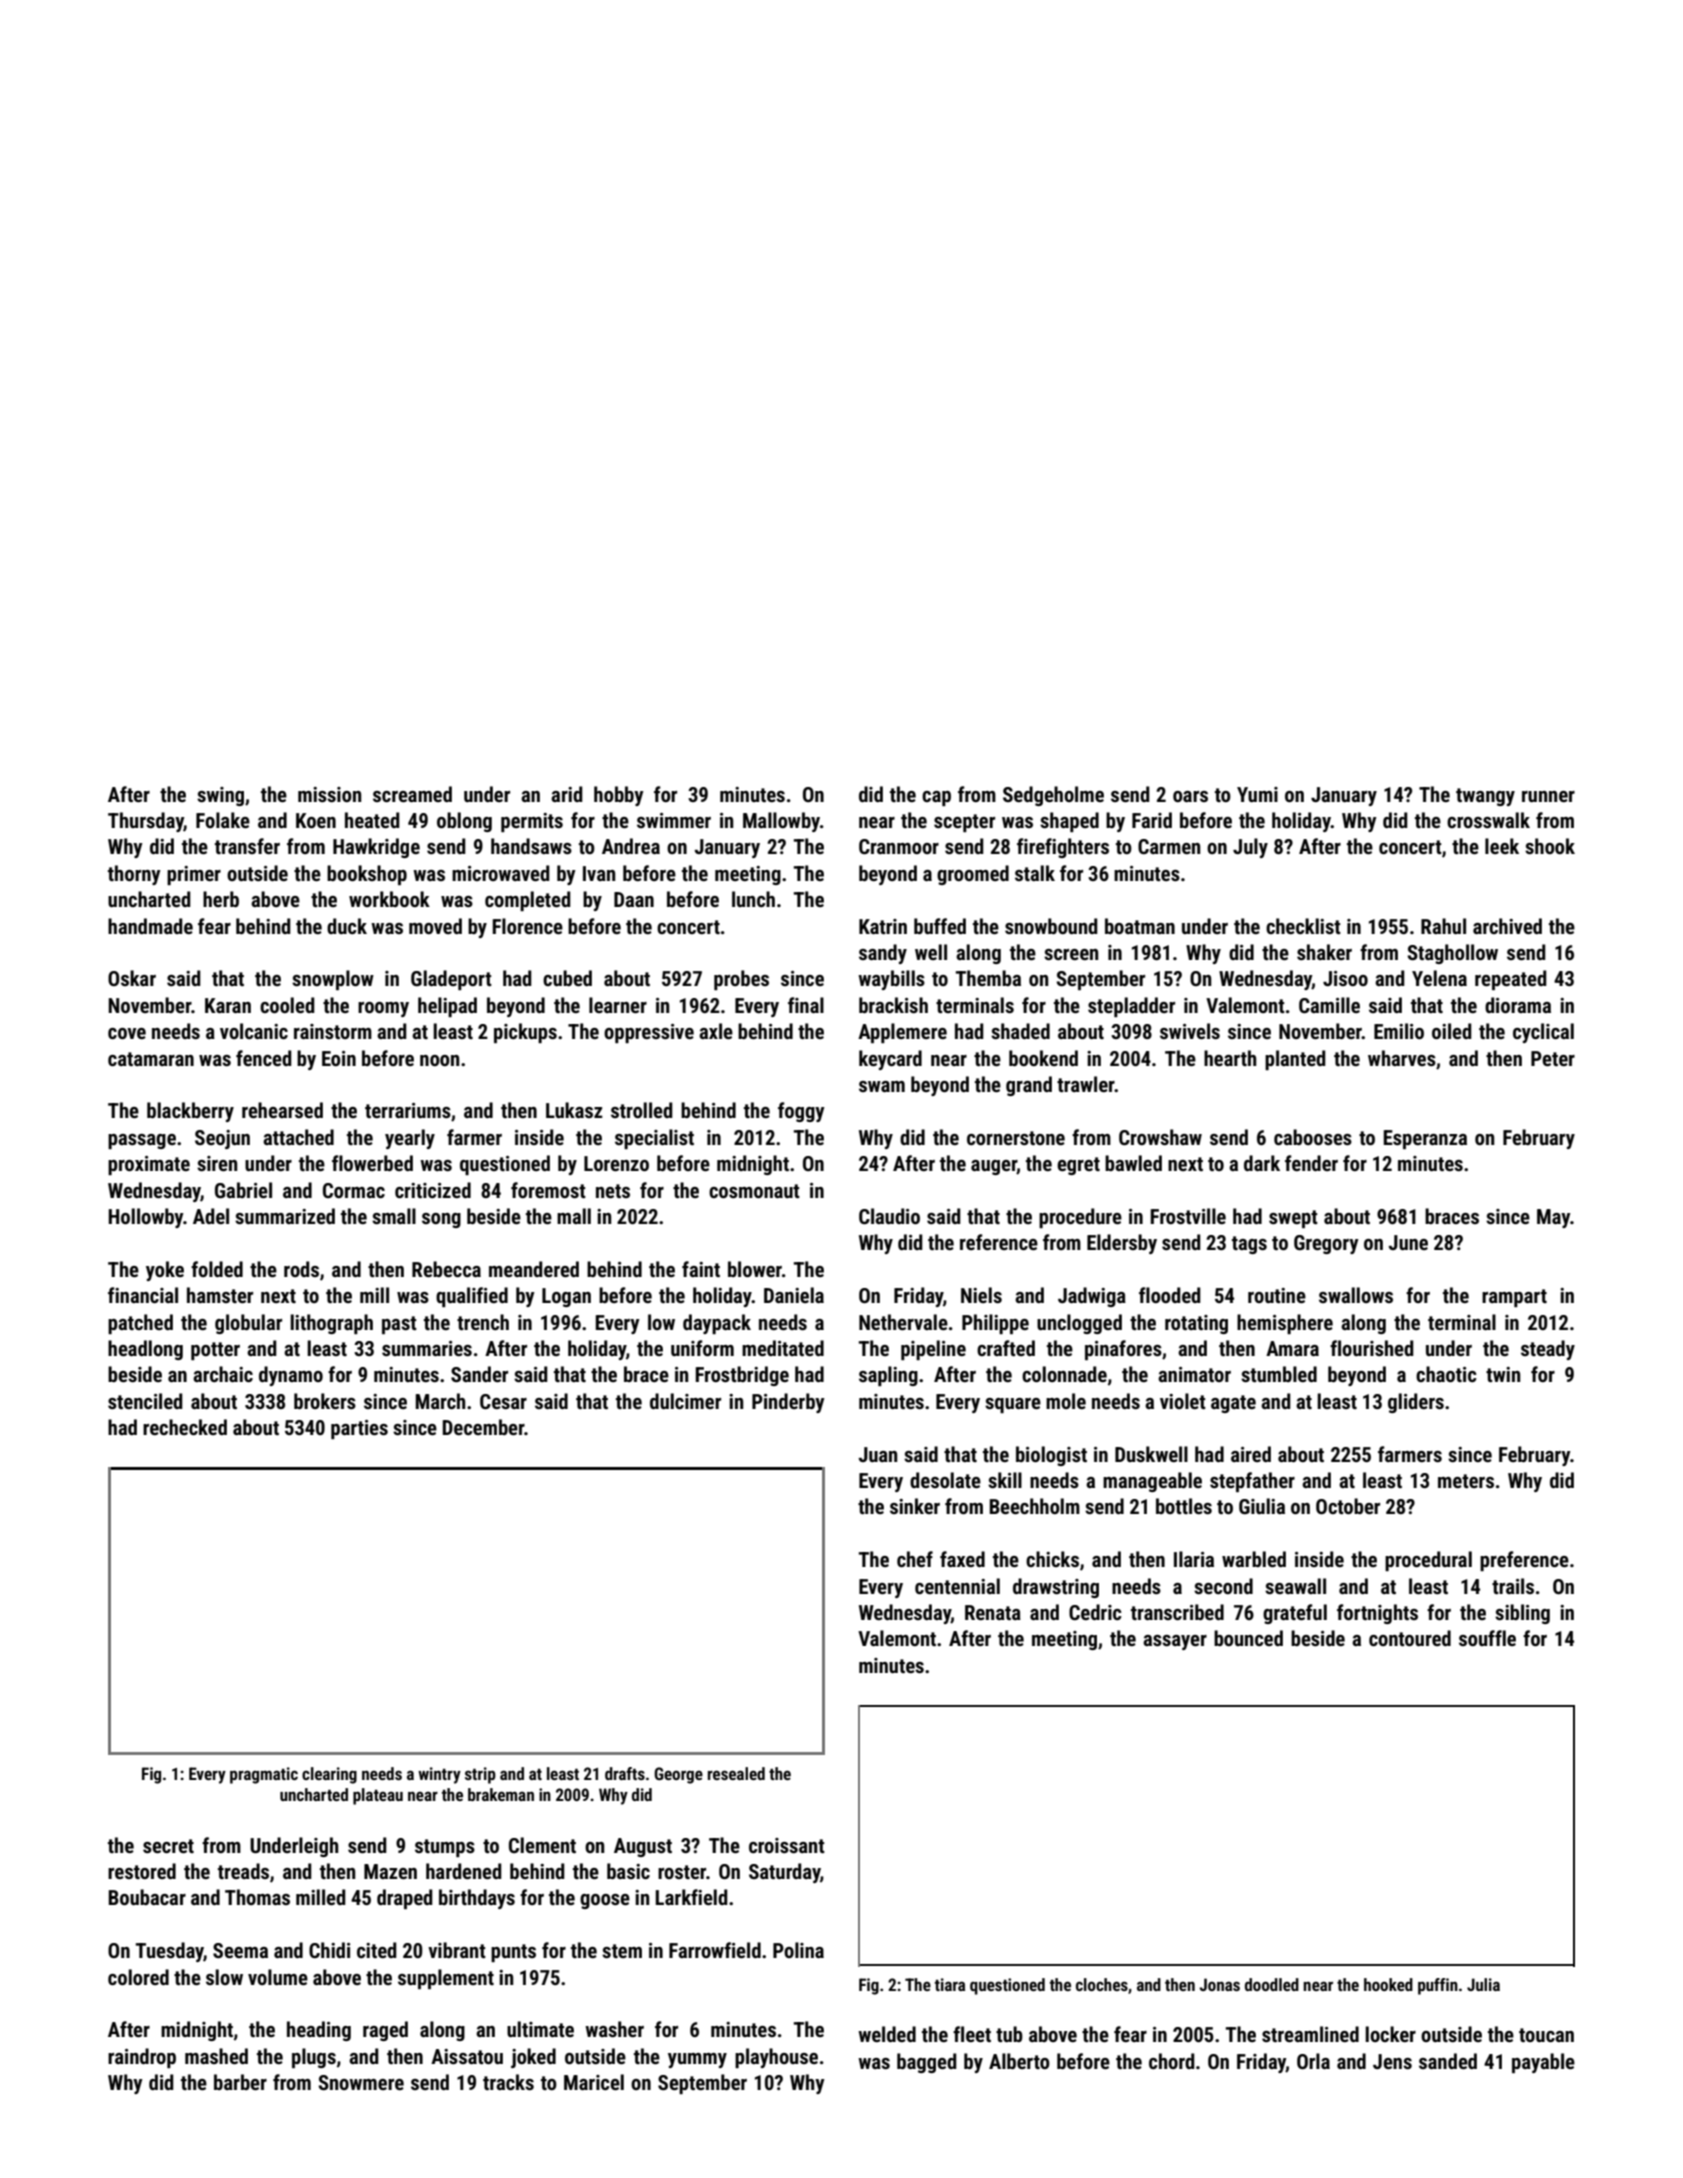 This screenshot has width=1683, height=2178. What do you see at coordinates (1295, 1060) in the screenshot?
I see `planted` at bounding box center [1295, 1060].
